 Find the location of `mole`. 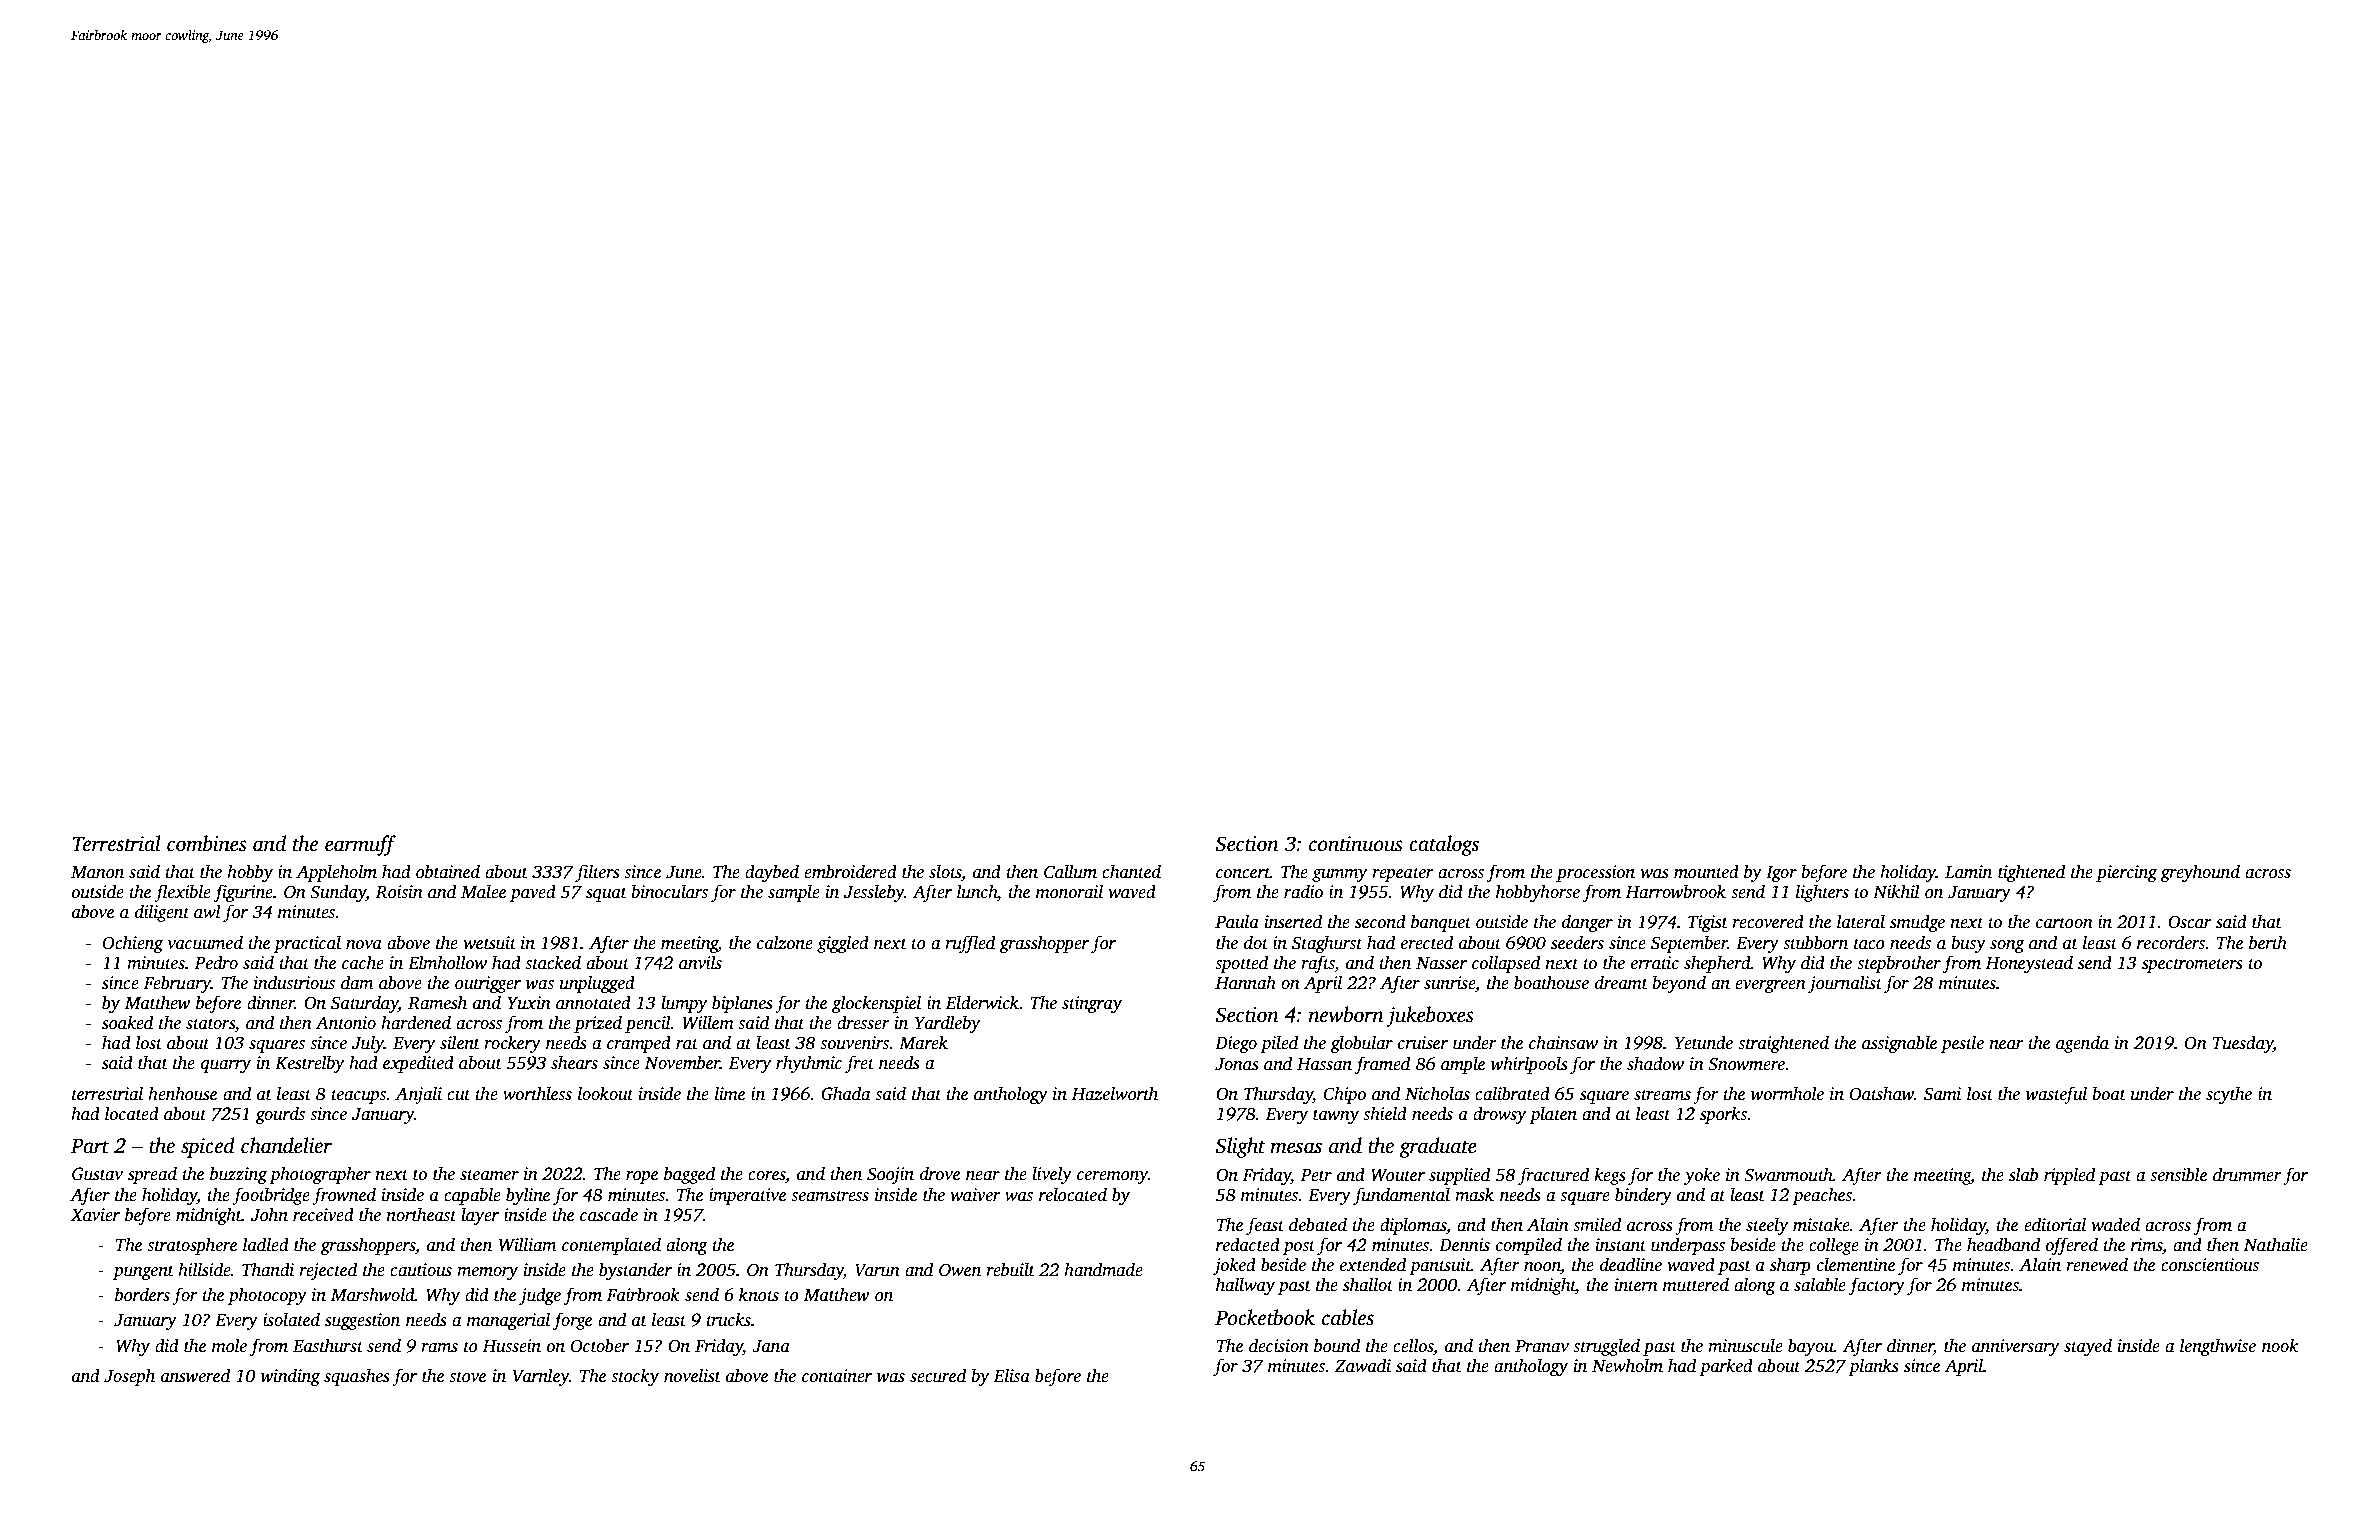

mole is located at coordinates (229, 1345).
